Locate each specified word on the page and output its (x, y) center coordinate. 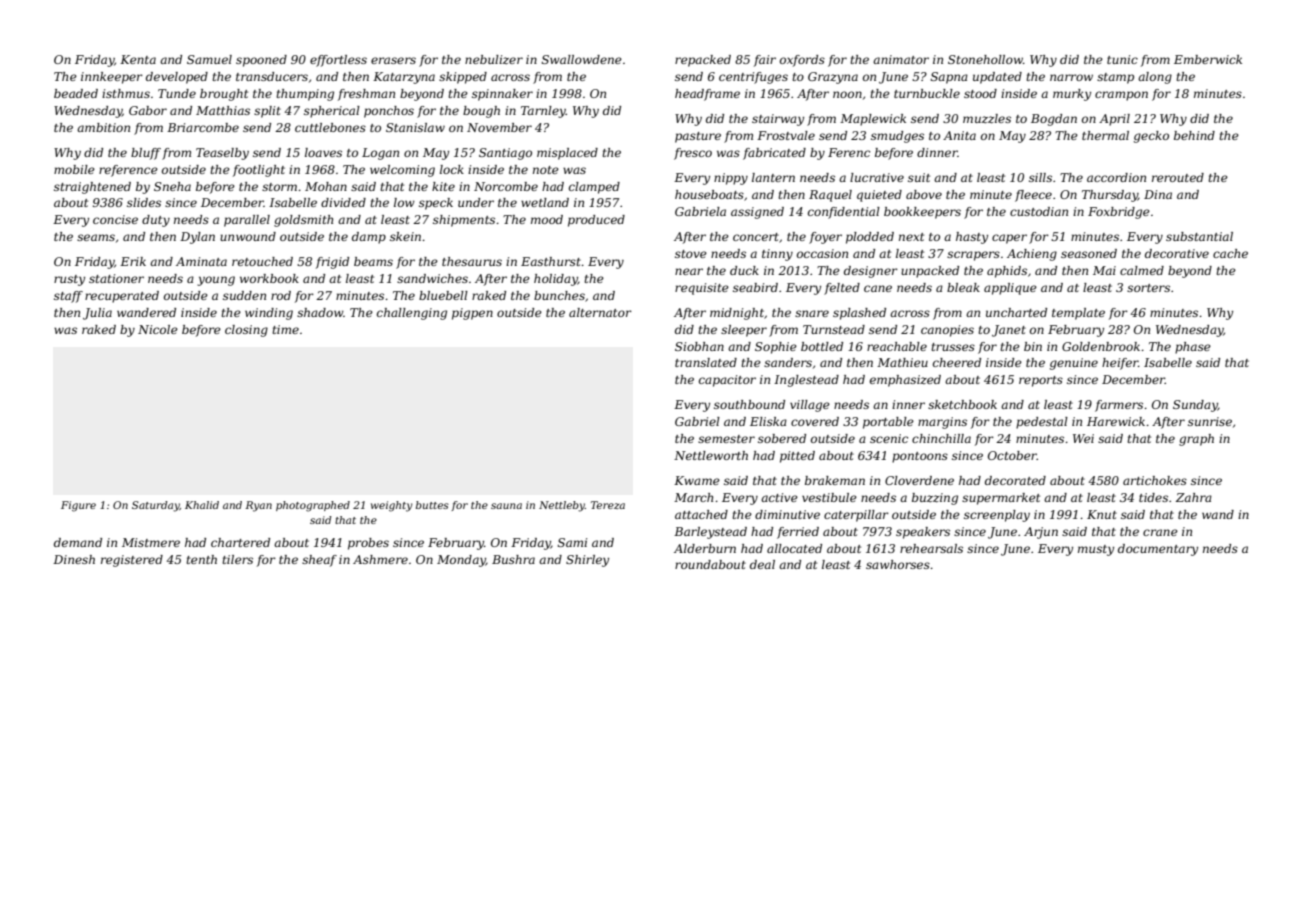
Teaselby (222, 154)
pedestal (1042, 423)
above (924, 194)
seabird (755, 287)
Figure (78, 506)
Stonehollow (985, 59)
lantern (773, 177)
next (911, 237)
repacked (703, 61)
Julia (97, 314)
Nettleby (562, 506)
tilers (237, 559)
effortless (338, 61)
